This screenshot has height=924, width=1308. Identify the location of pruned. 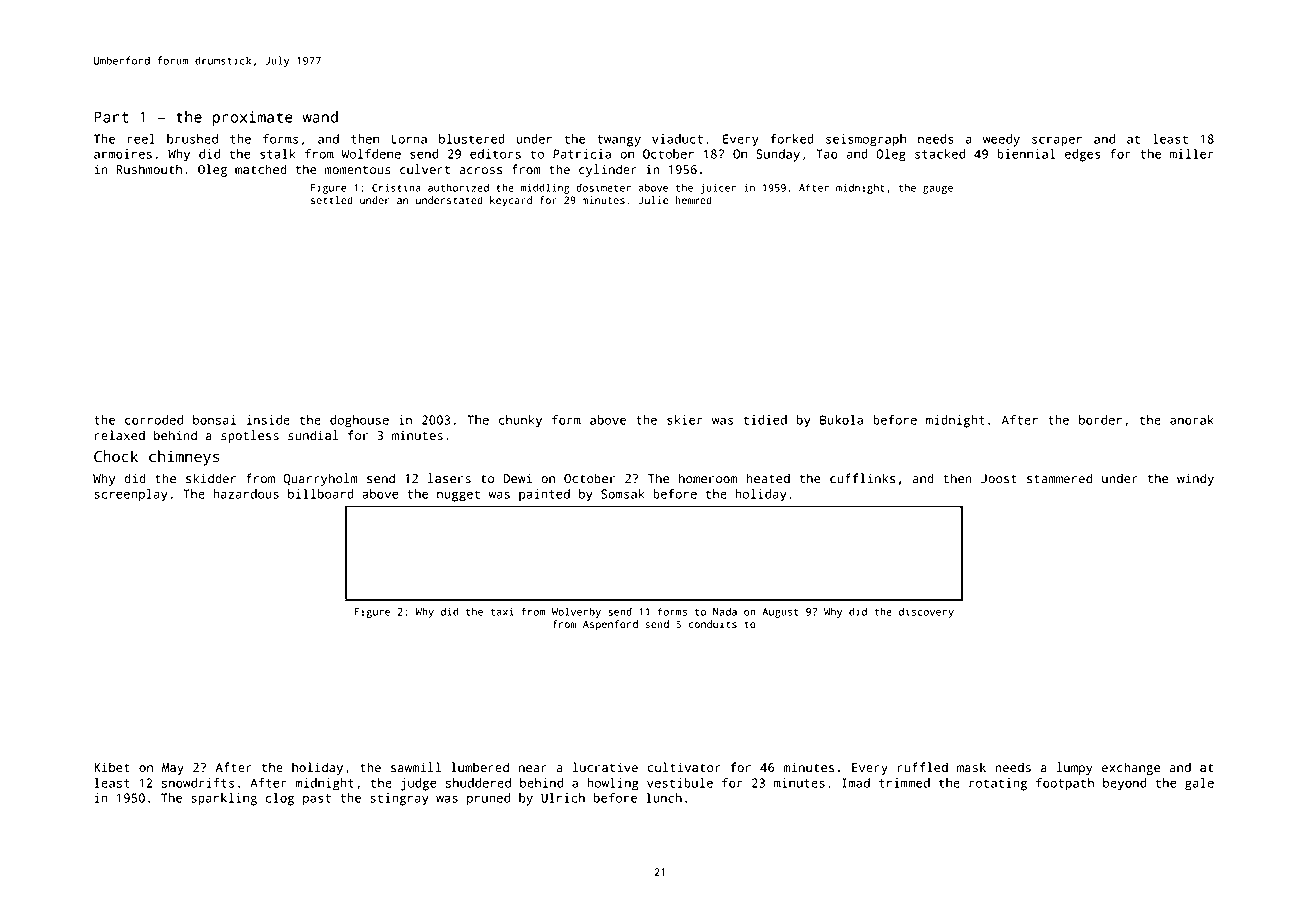
(488, 799).
